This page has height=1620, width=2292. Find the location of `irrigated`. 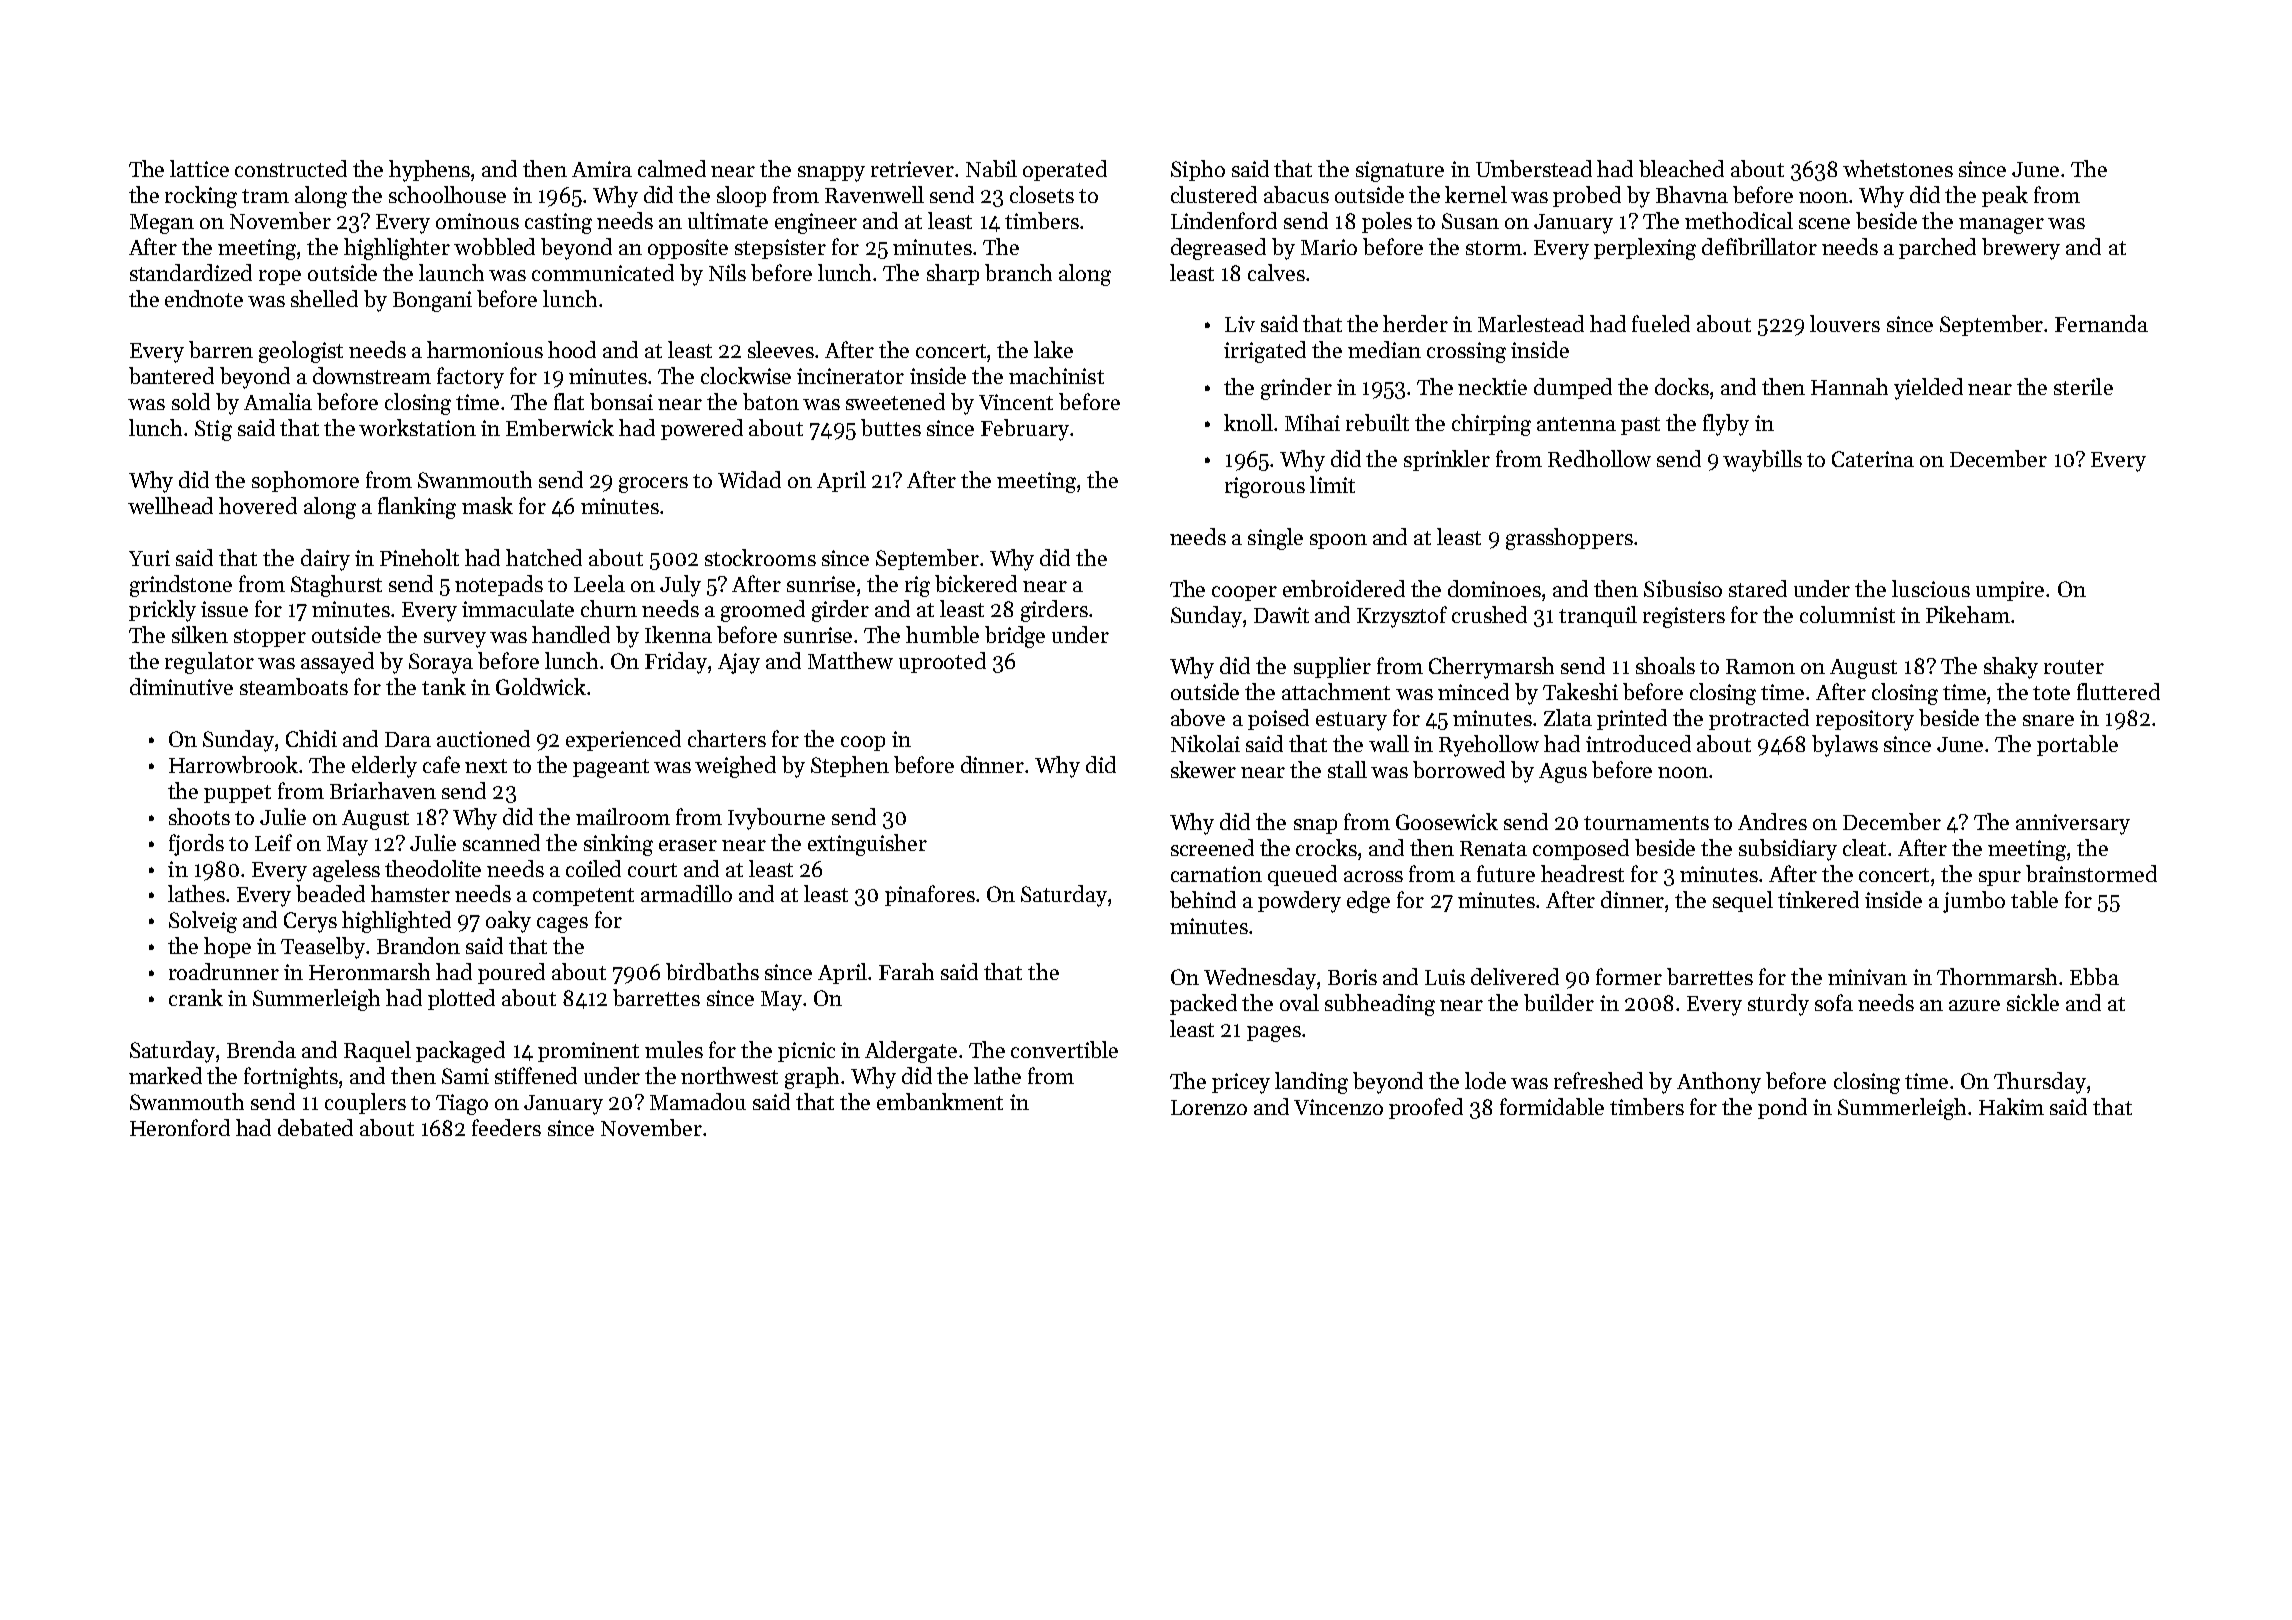

irrigated is located at coordinates (1265, 352).
